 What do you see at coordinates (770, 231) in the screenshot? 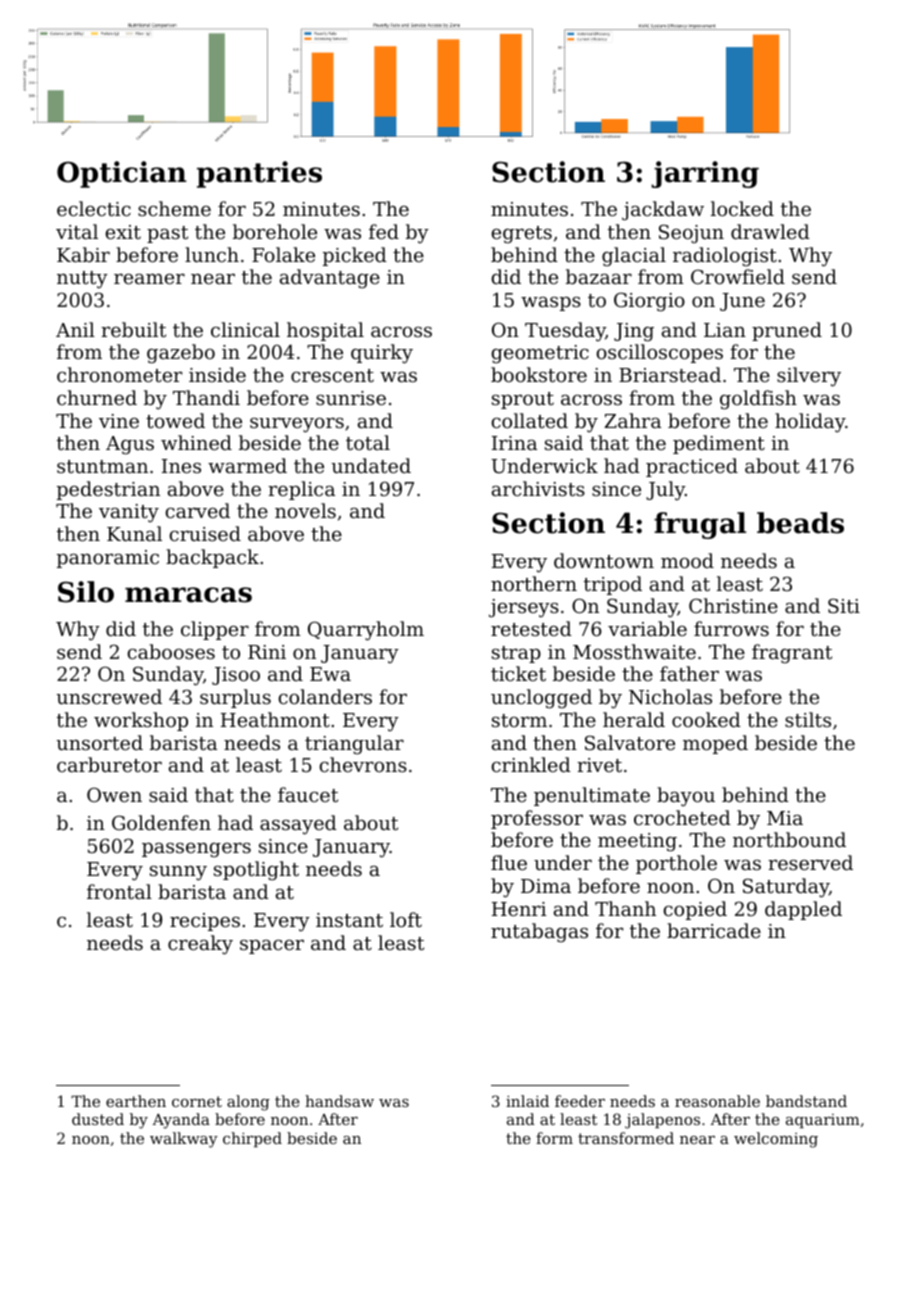
I see `drawled` at bounding box center [770, 231].
